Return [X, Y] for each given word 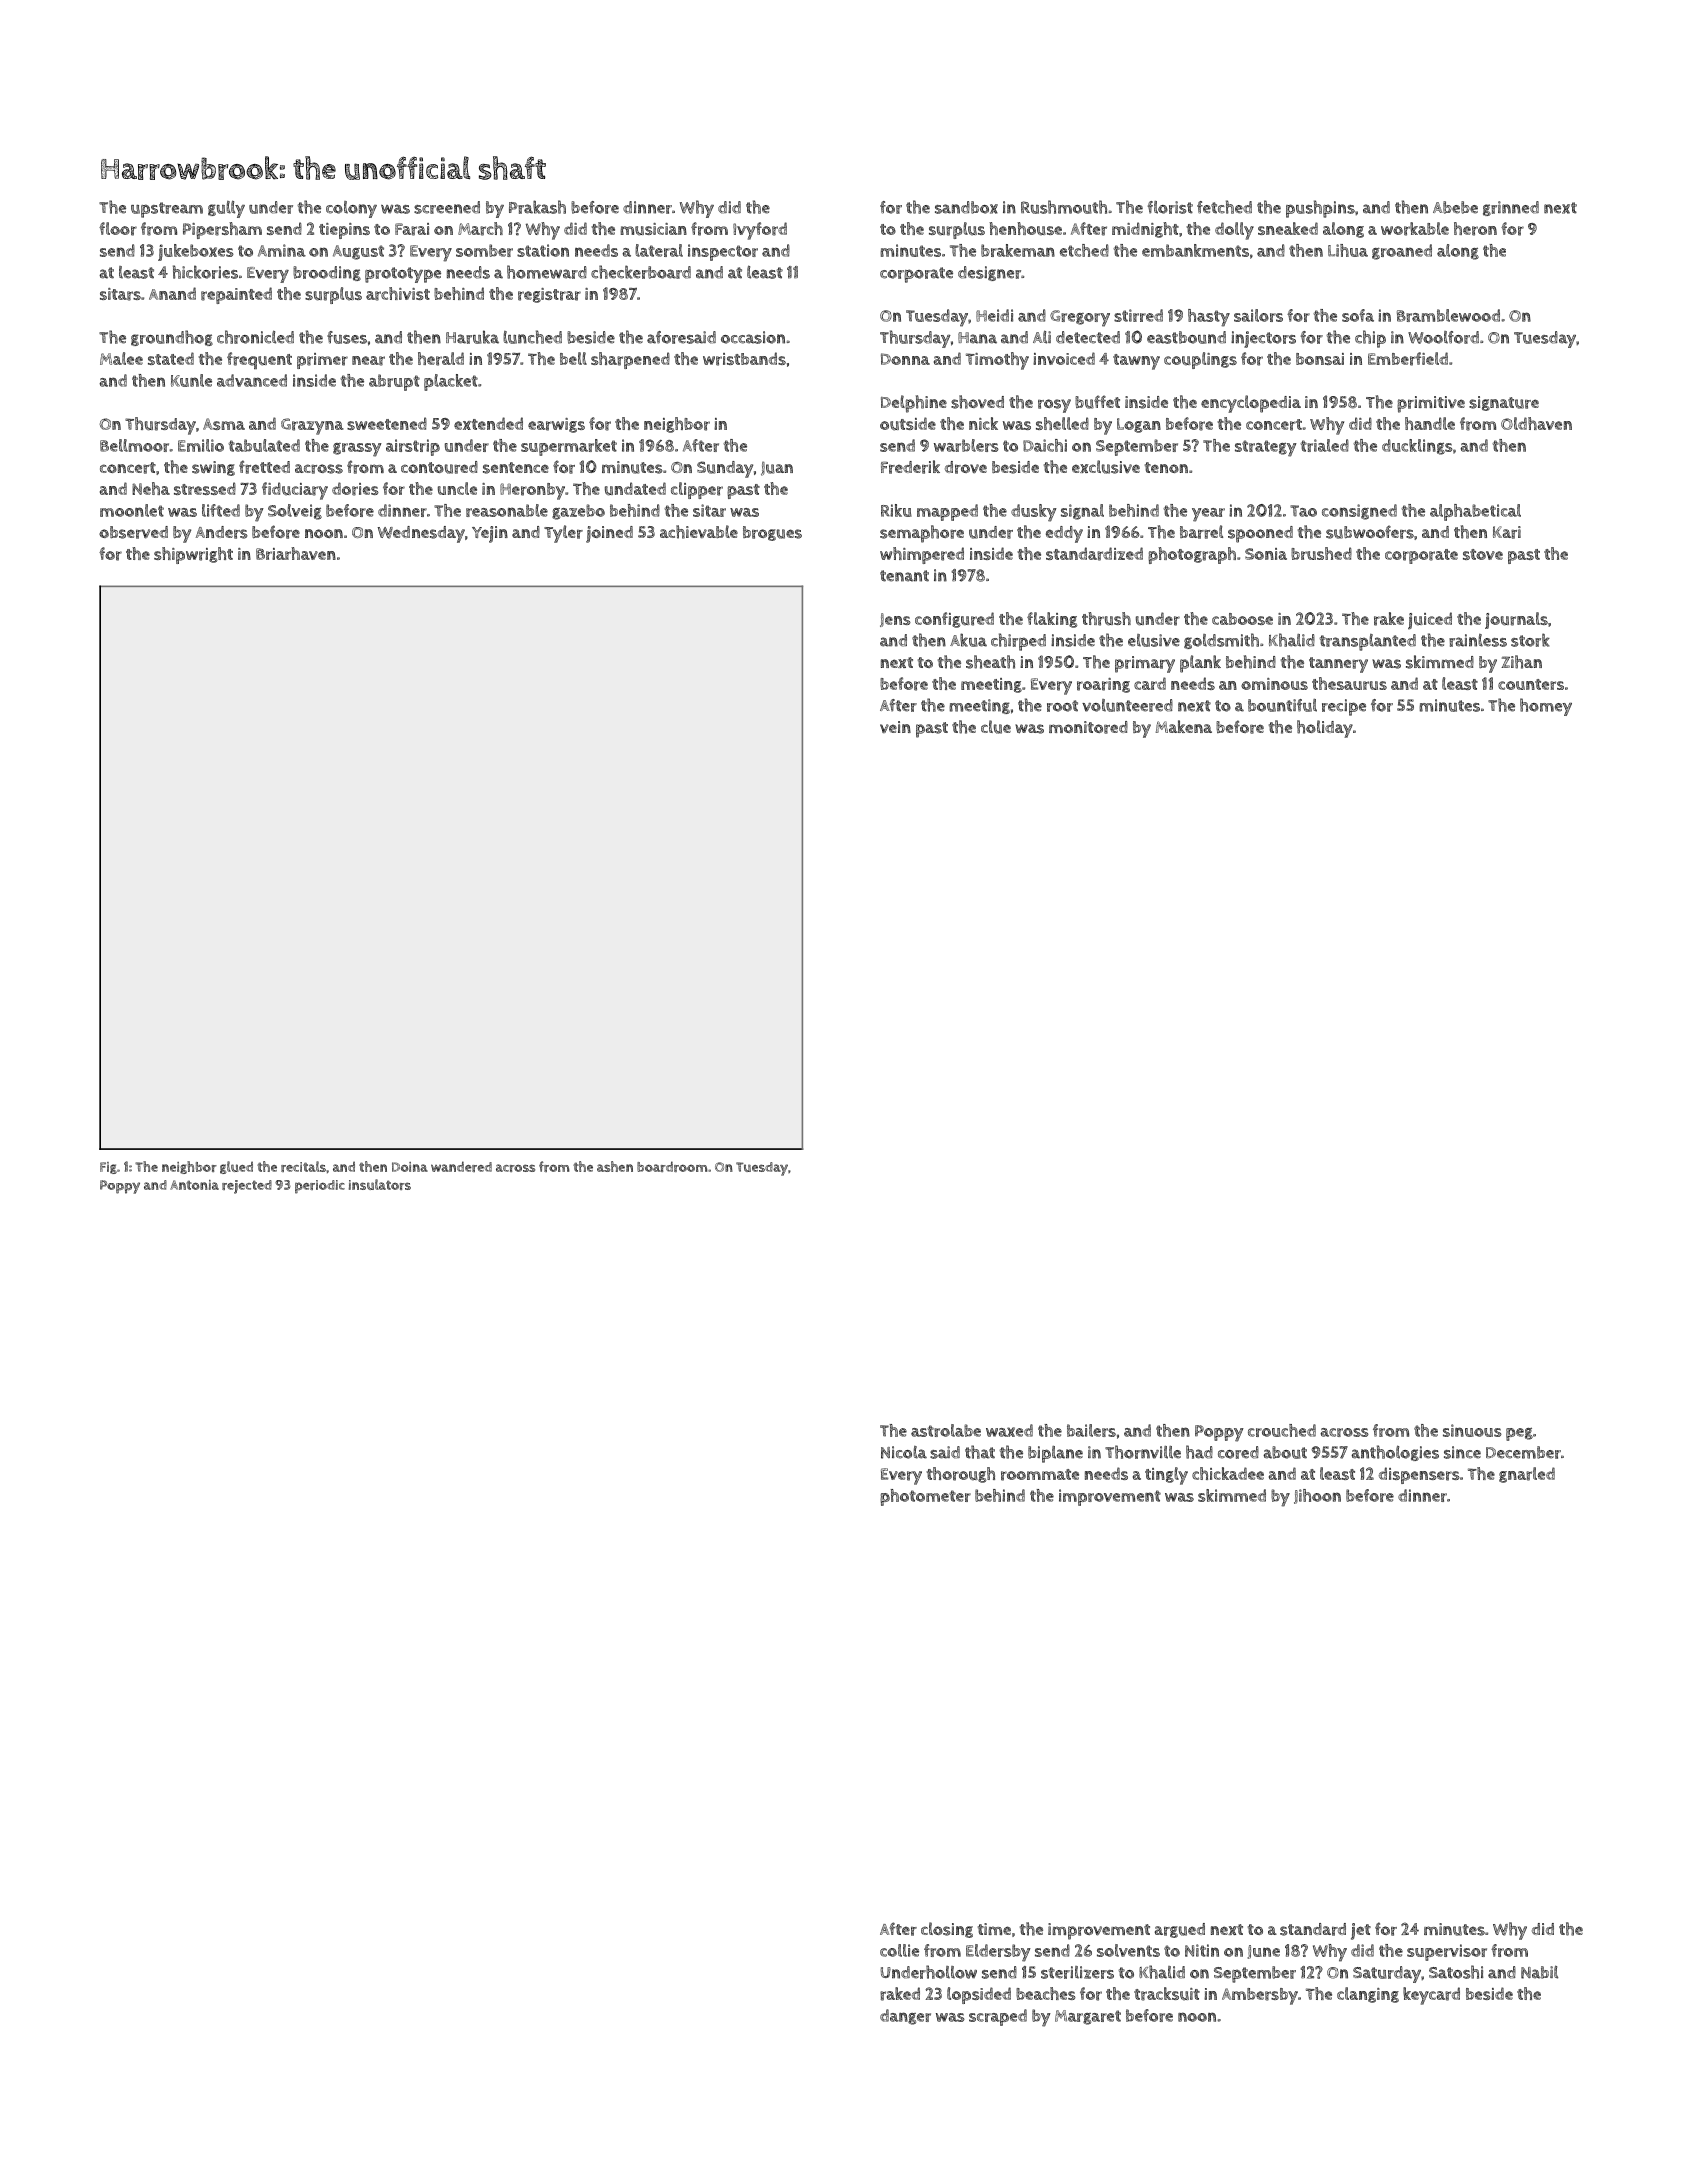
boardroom [672, 1166]
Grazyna [312, 426]
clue [996, 727]
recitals [303, 1166]
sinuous [1472, 1430]
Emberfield [1408, 359]
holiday [1325, 729]
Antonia [194, 1185]
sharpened [630, 360]
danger [905, 2017]
